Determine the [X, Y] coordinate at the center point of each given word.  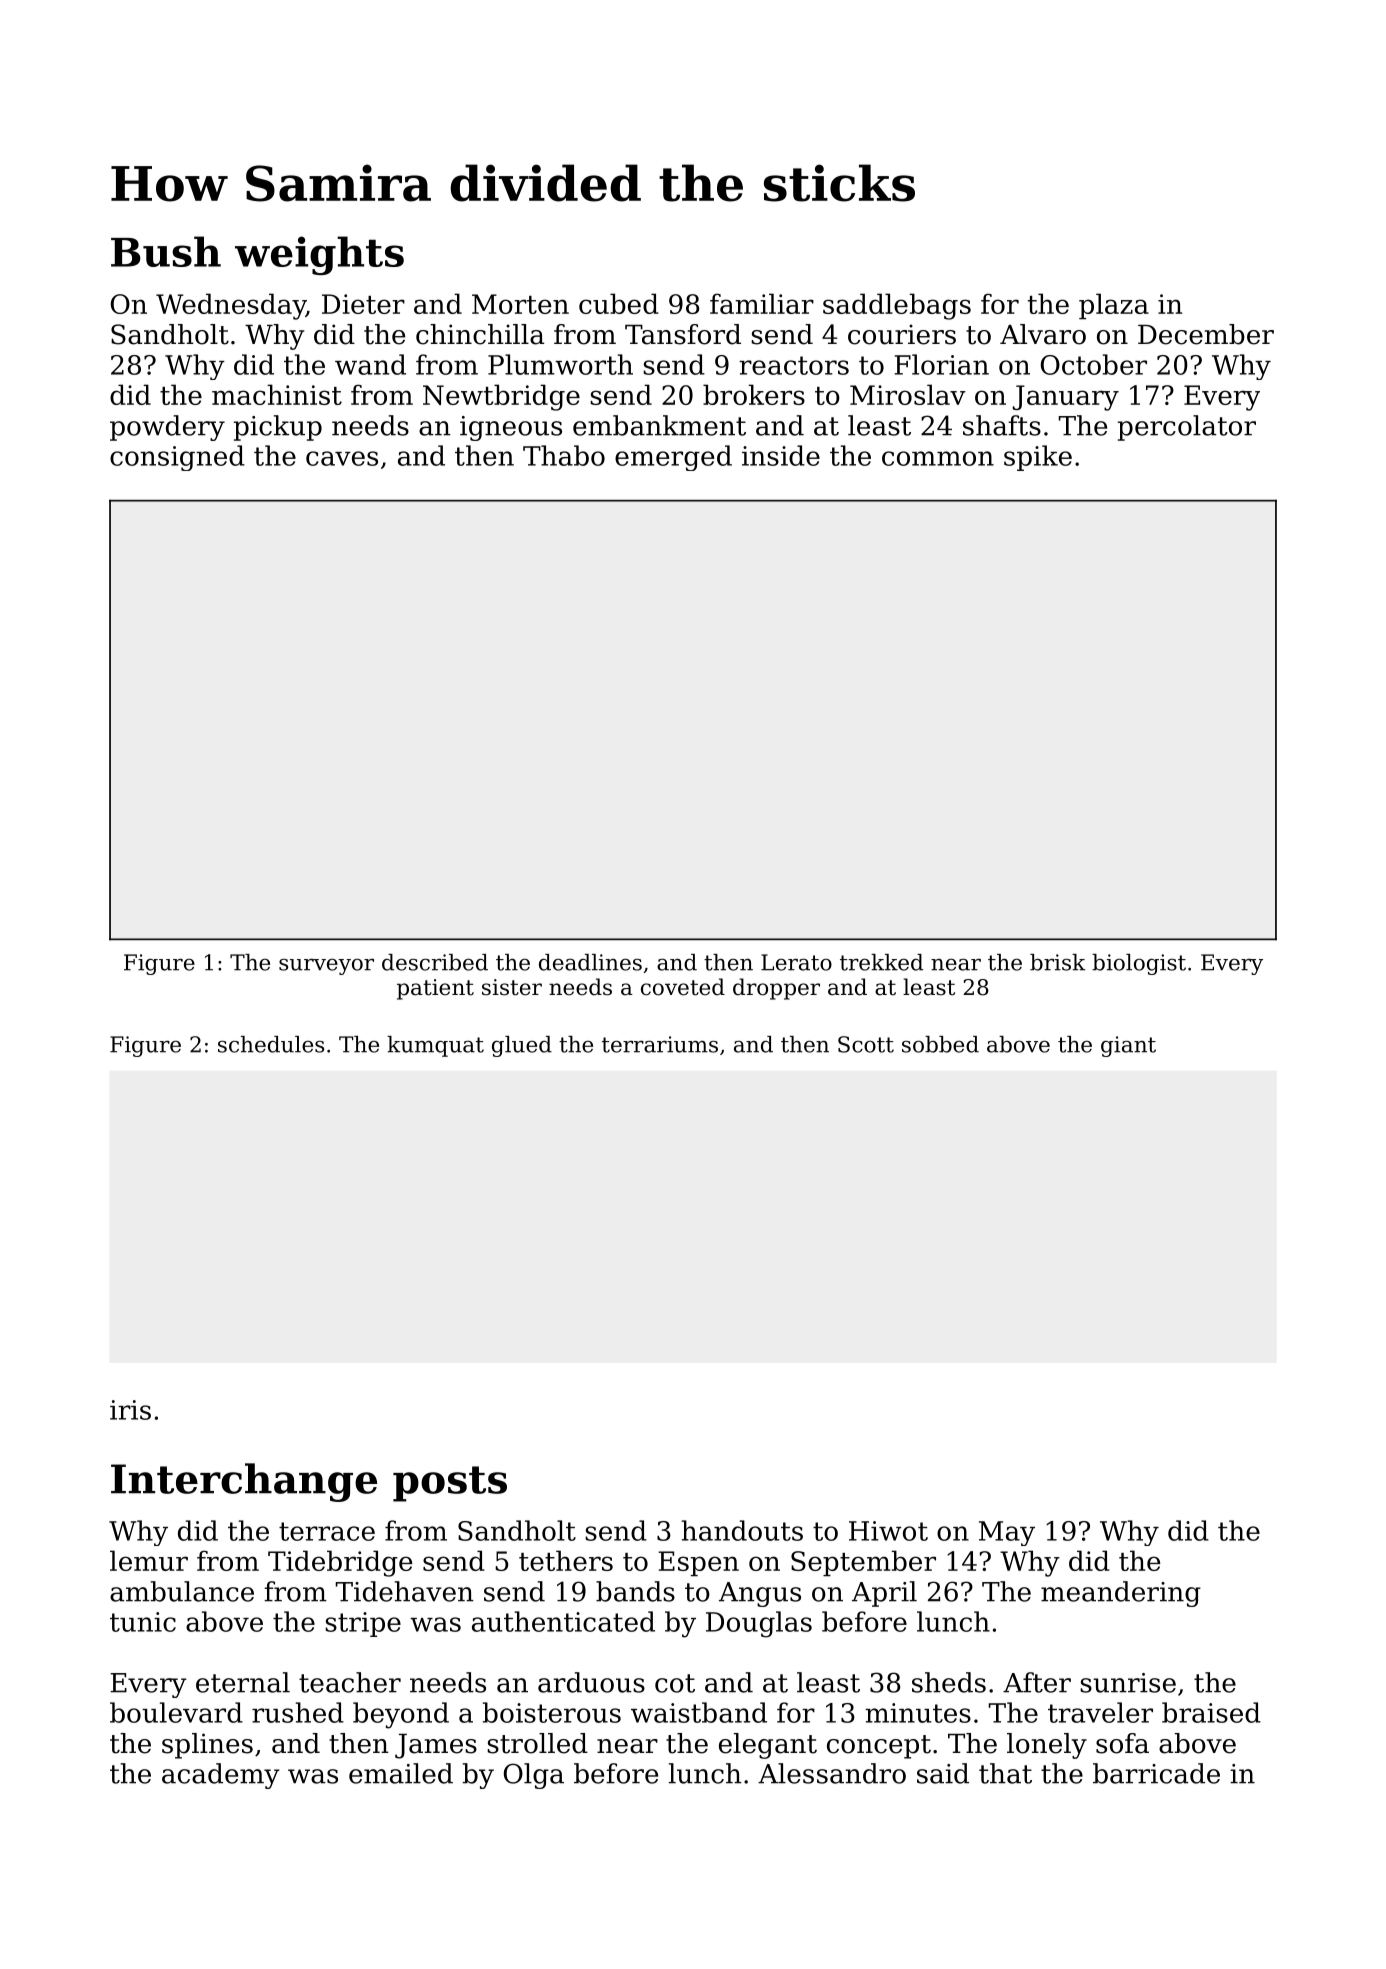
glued [522, 1046]
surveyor [326, 966]
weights [319, 255]
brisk [1057, 962]
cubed [619, 303]
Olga [534, 1776]
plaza [1114, 306]
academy [221, 1776]
